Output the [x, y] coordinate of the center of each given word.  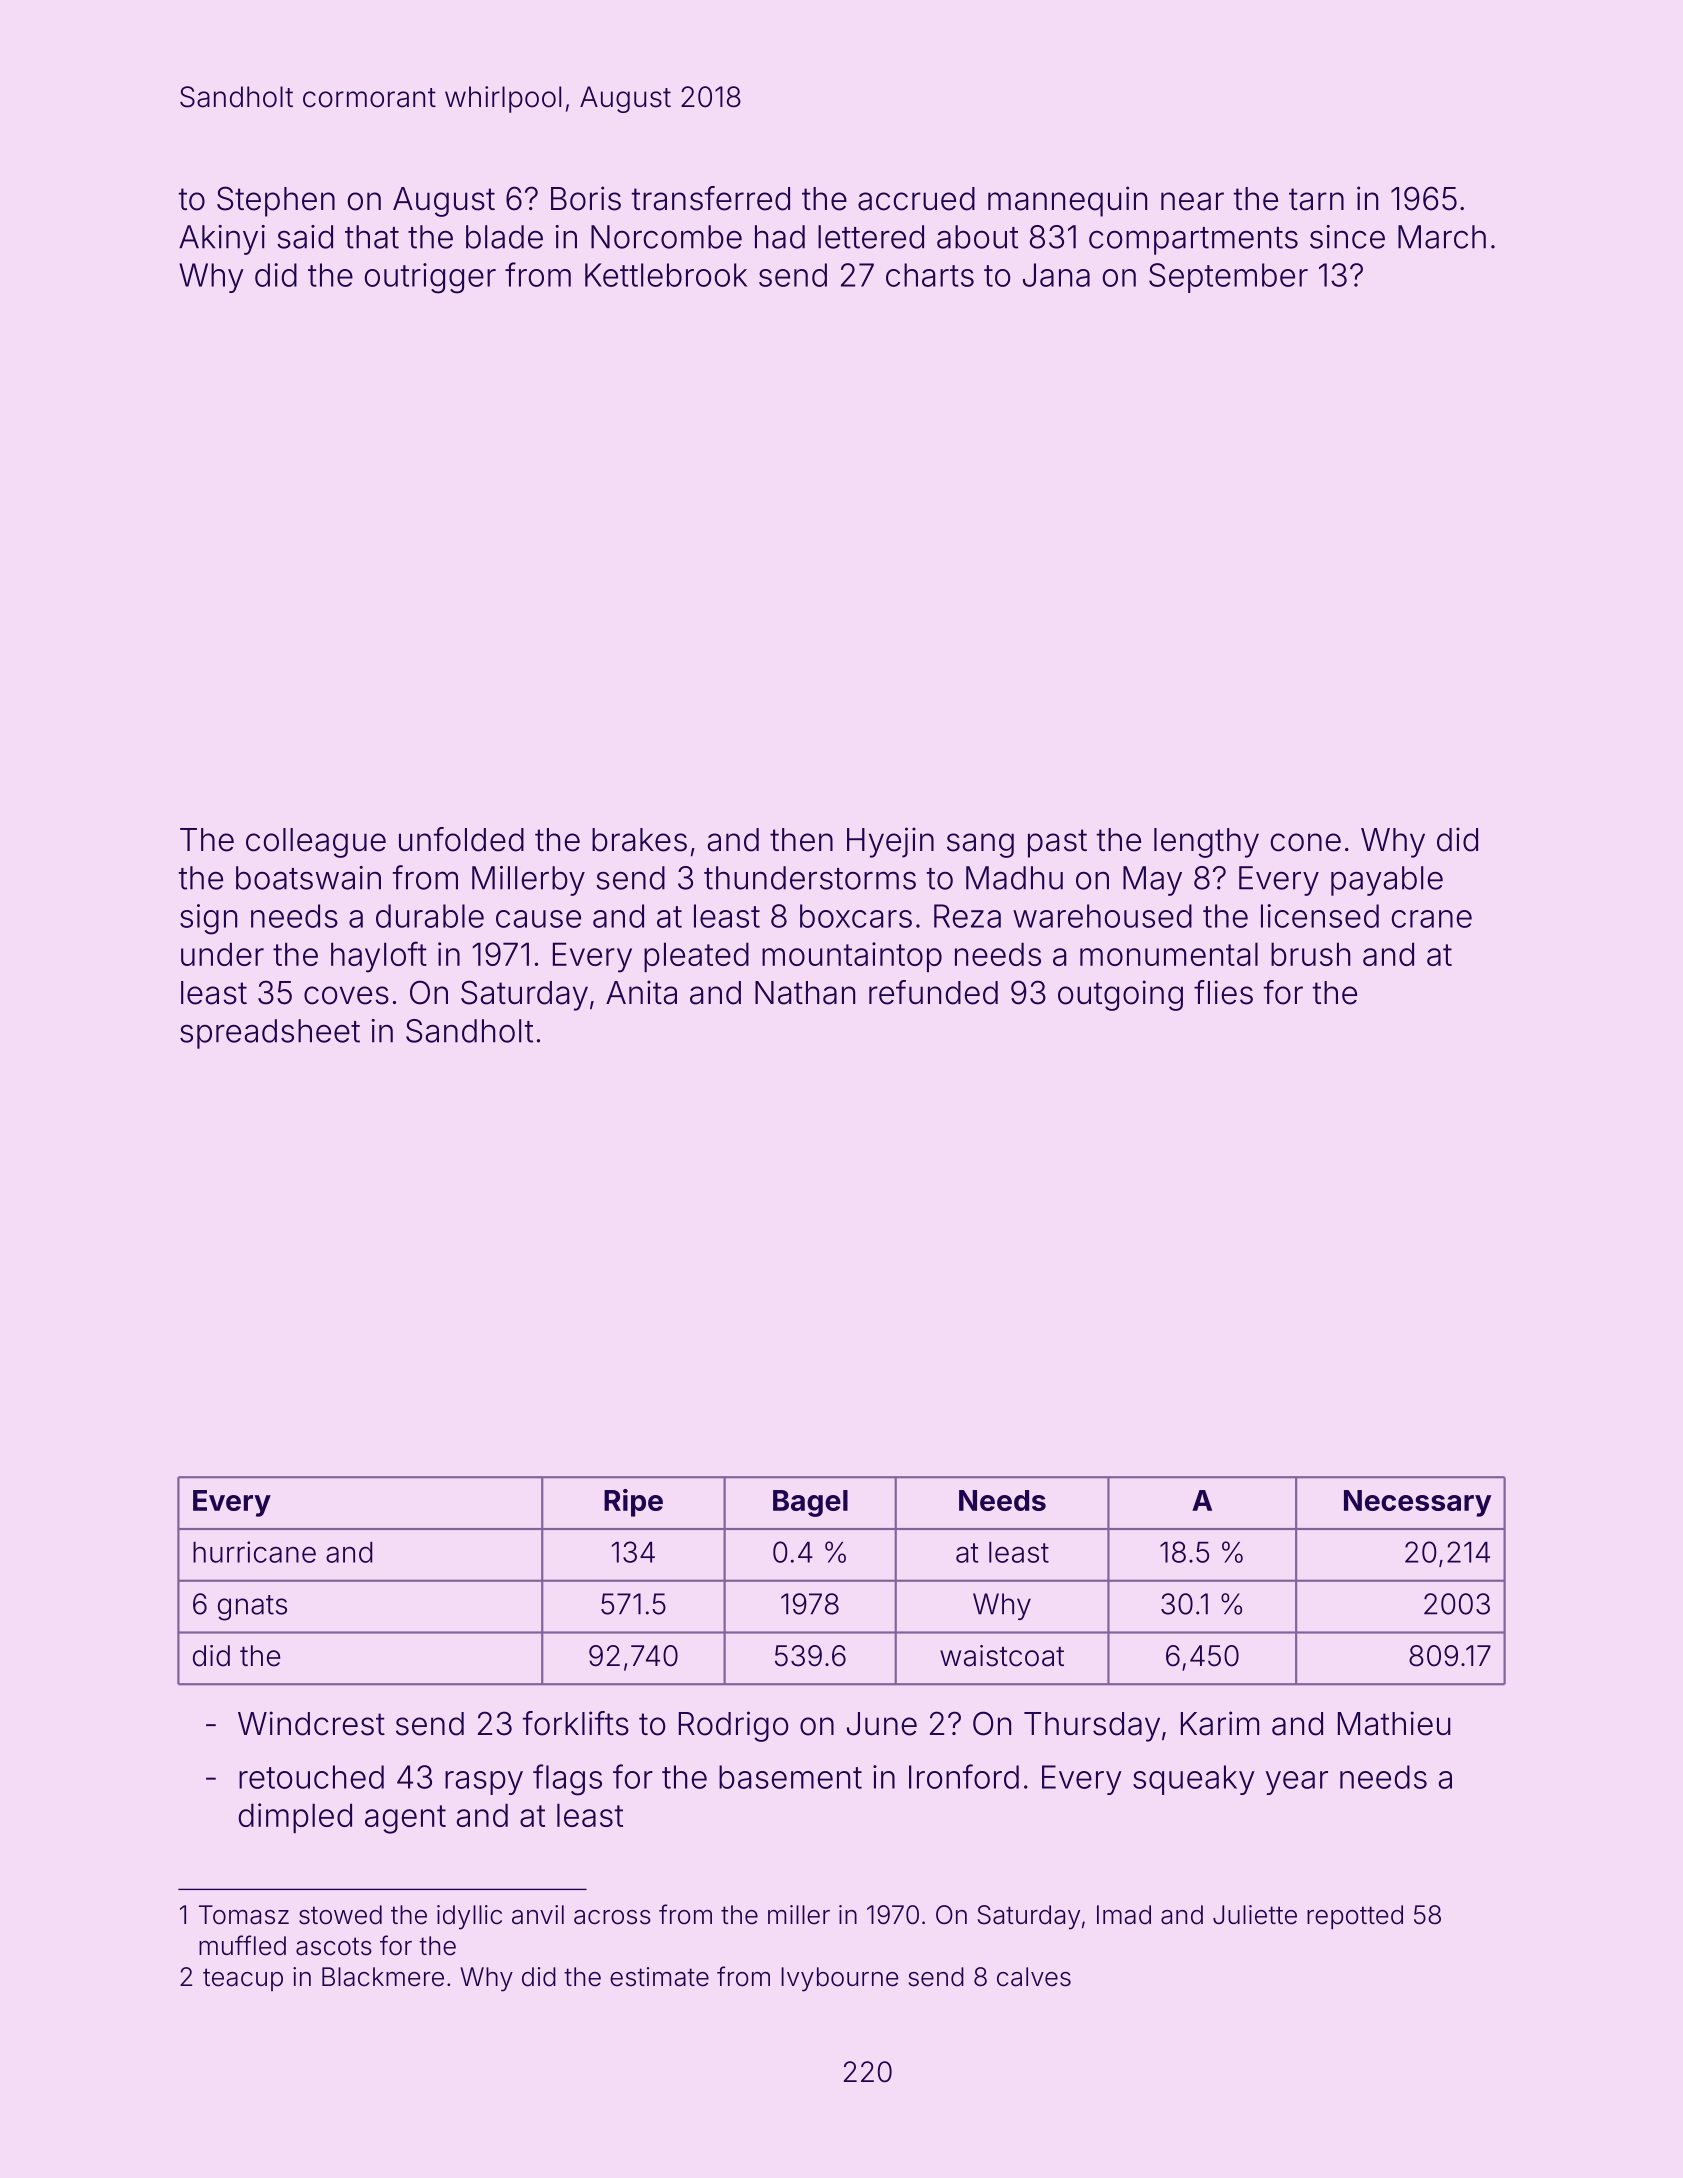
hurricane [254, 1552]
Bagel [810, 1503]
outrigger [430, 278]
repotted [1355, 1917]
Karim [1220, 1723]
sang [980, 845]
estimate [659, 1977]
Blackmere [383, 1977]
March [1442, 237]
